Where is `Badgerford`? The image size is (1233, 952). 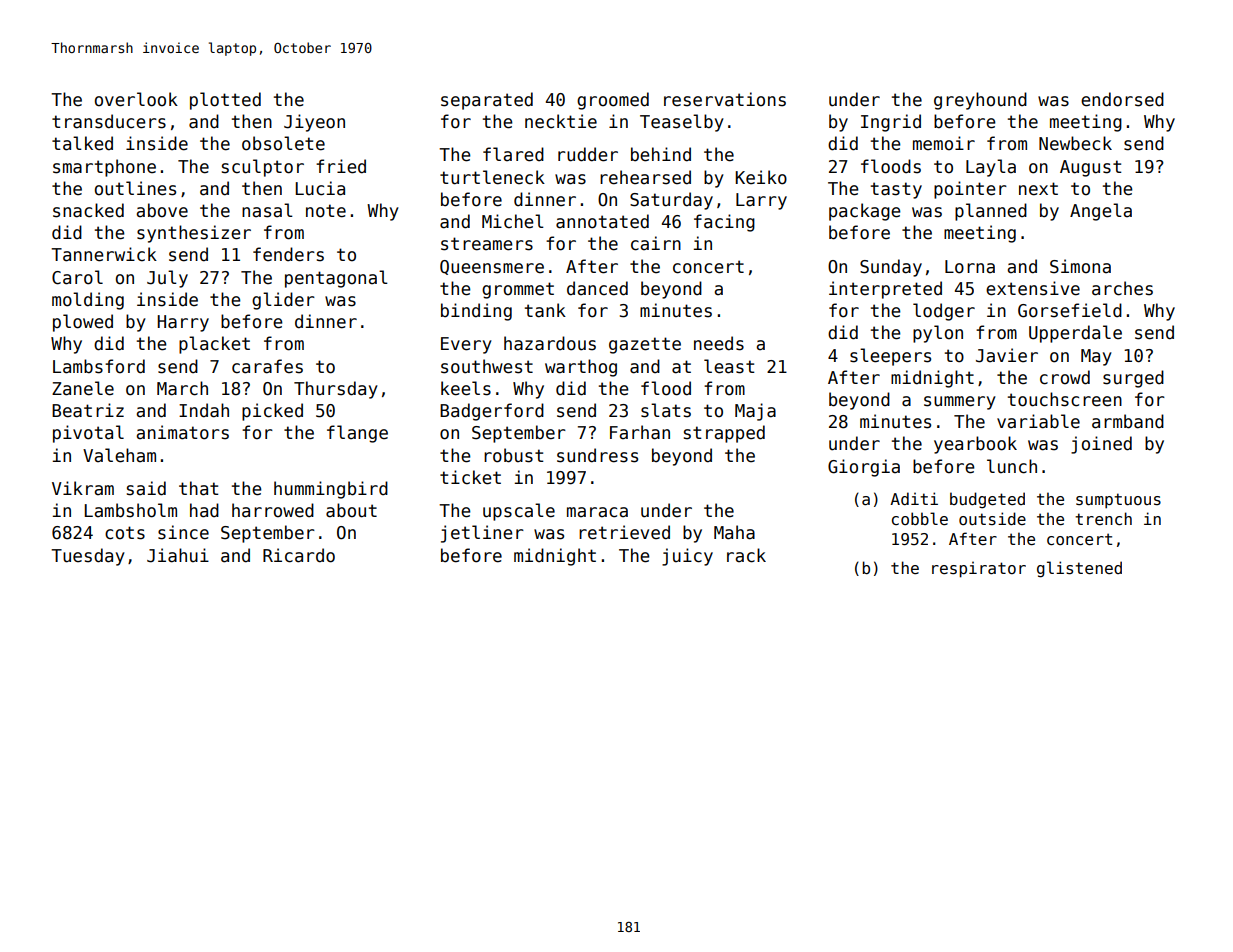 Badgerford is located at coordinates (492, 412).
